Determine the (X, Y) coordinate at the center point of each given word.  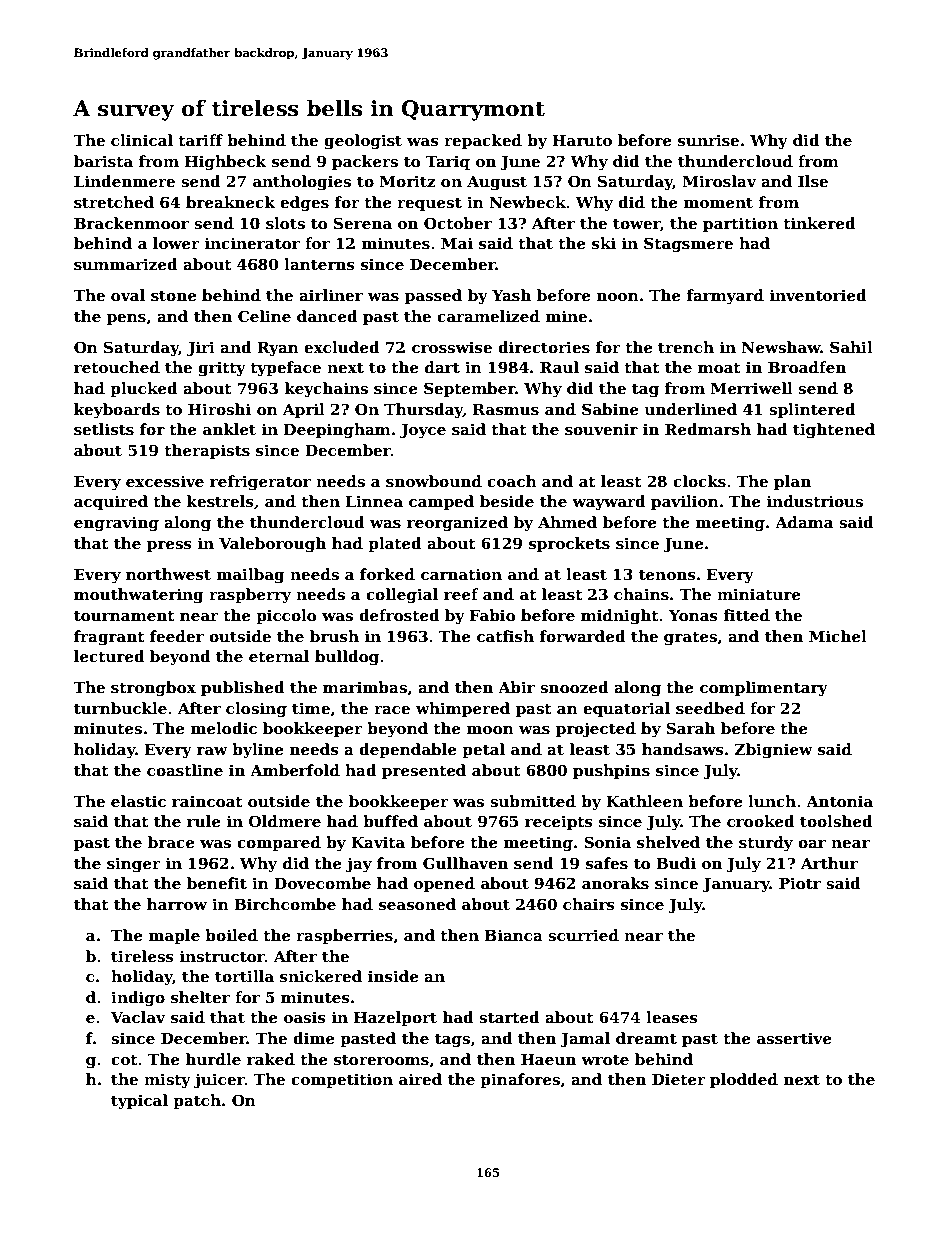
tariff (200, 140)
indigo (138, 999)
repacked (483, 141)
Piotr (800, 883)
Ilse (813, 181)
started (509, 1017)
